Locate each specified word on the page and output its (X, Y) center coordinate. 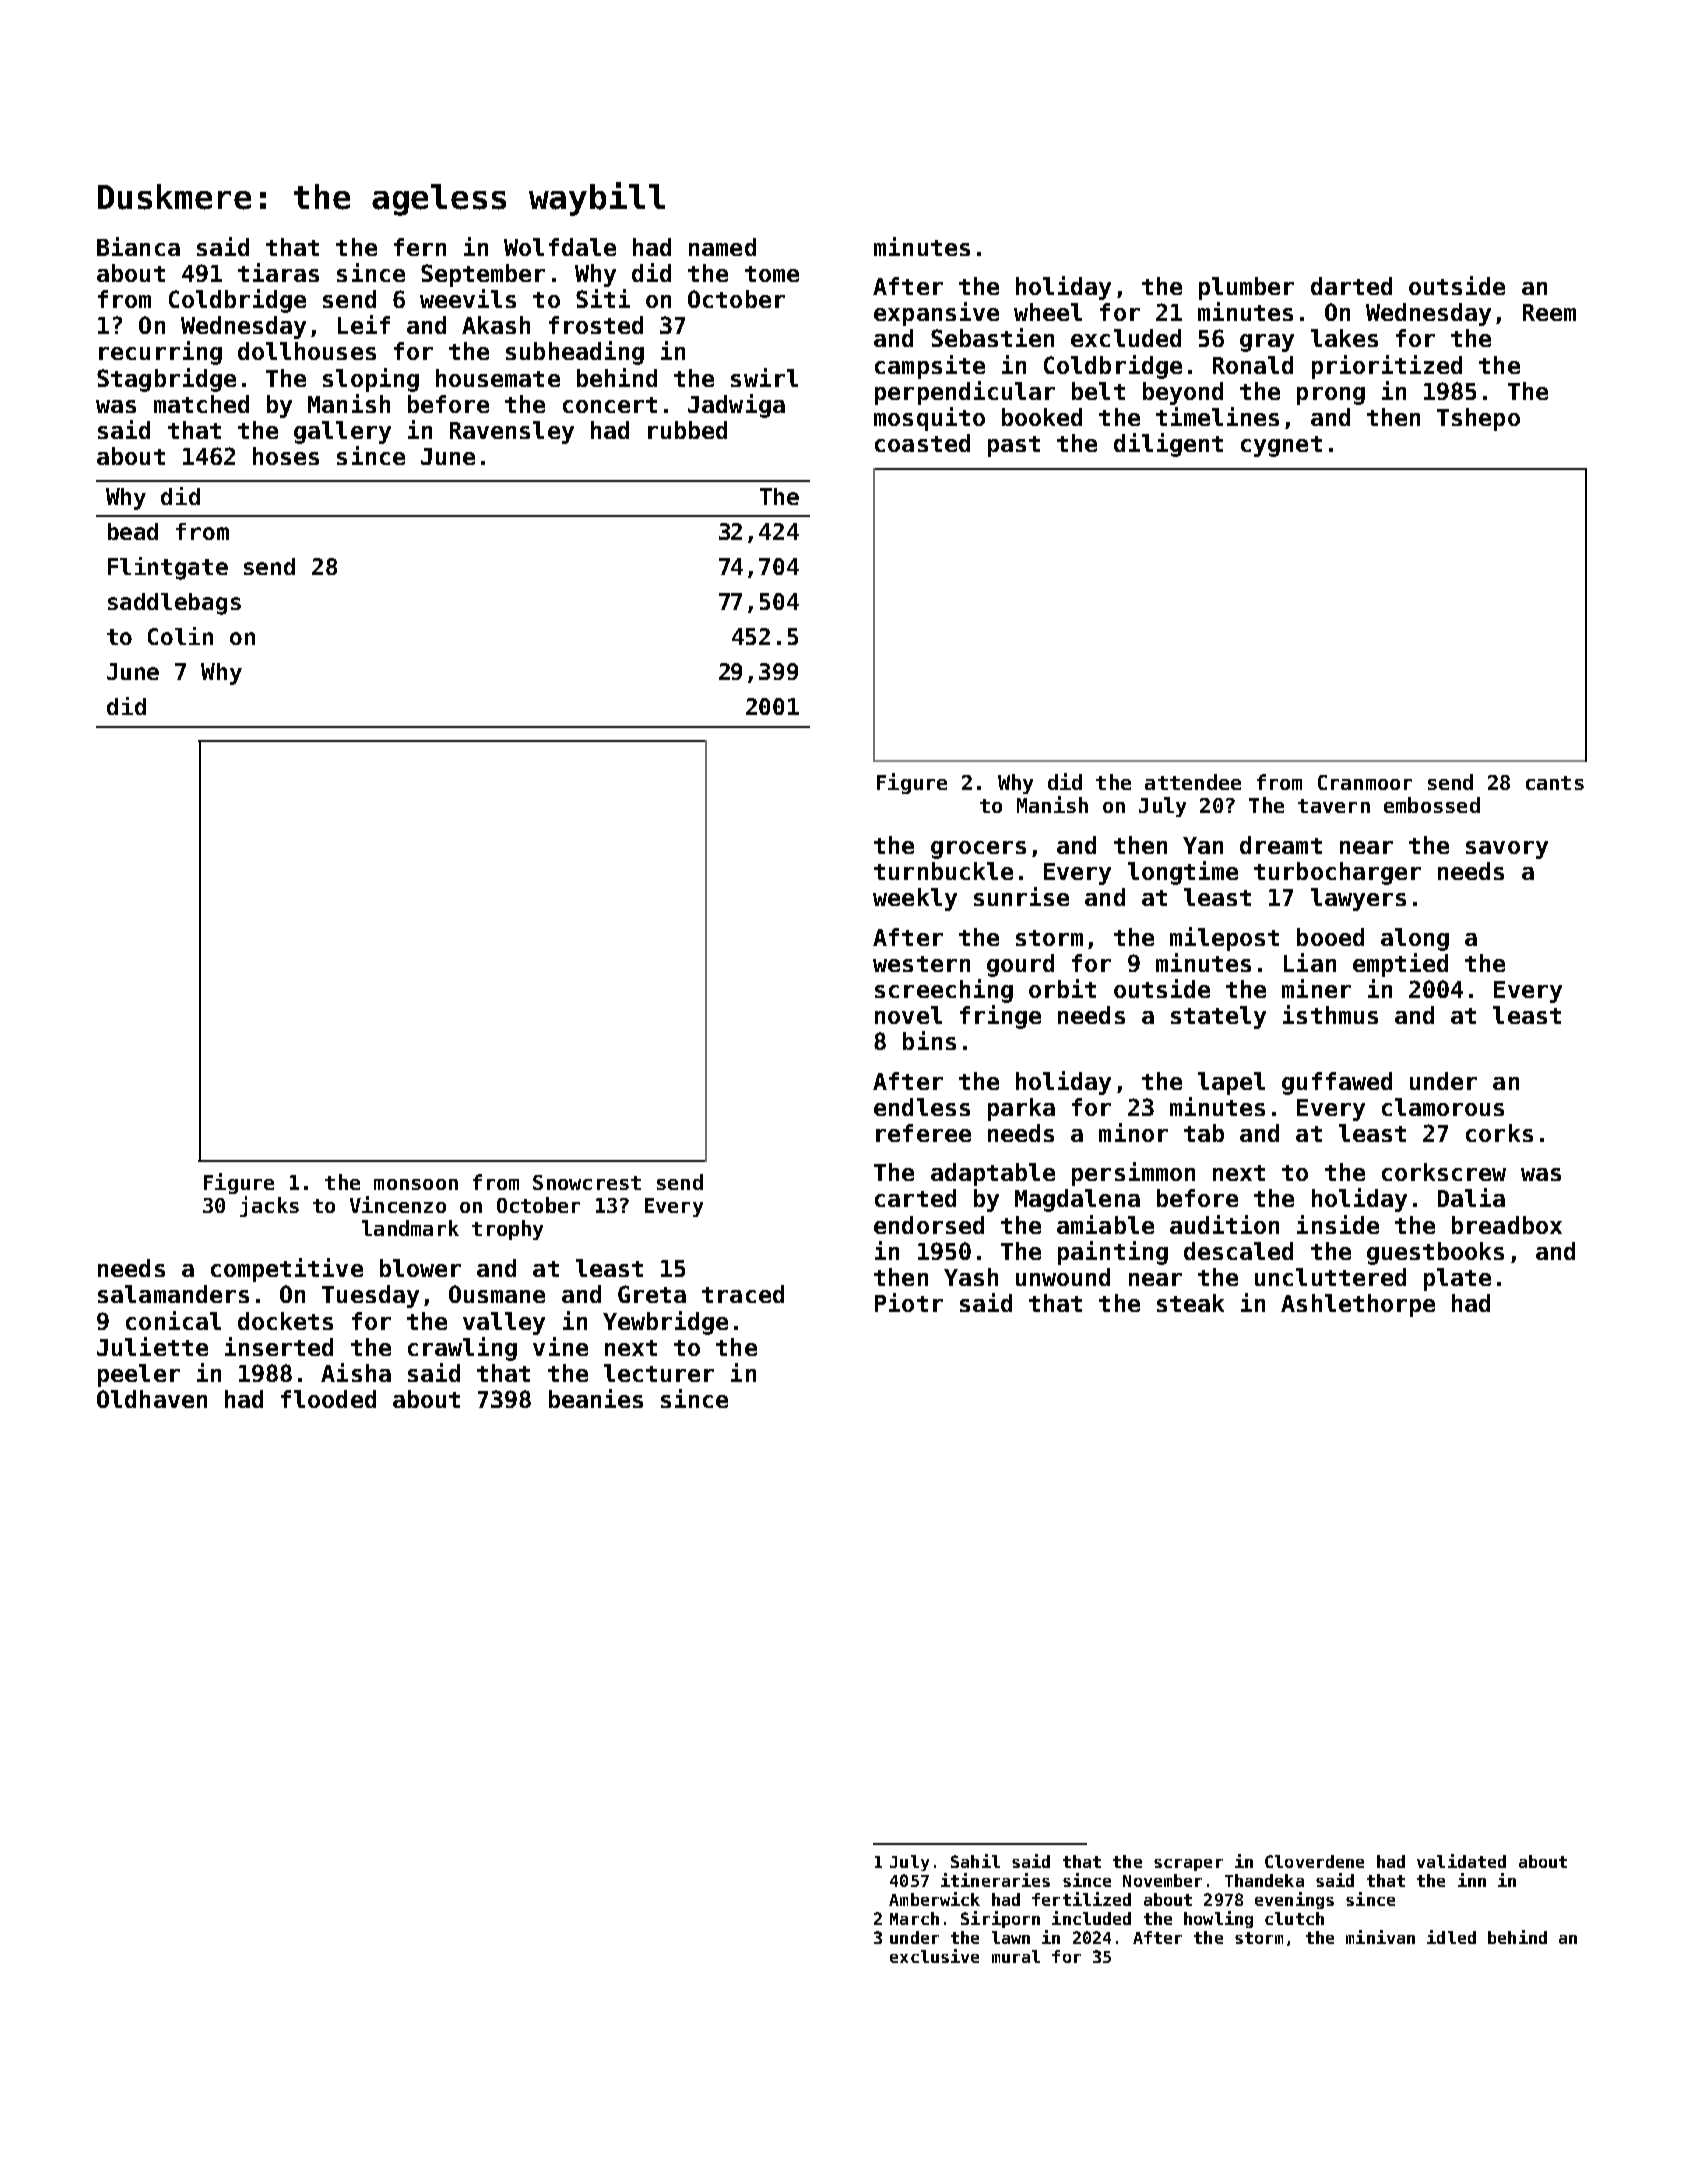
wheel (1048, 312)
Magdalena (1077, 1200)
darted (1351, 286)
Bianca (138, 246)
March (914, 1918)
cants (1555, 783)
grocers (978, 850)
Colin (180, 636)
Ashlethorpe (1358, 1305)
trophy (507, 1230)
